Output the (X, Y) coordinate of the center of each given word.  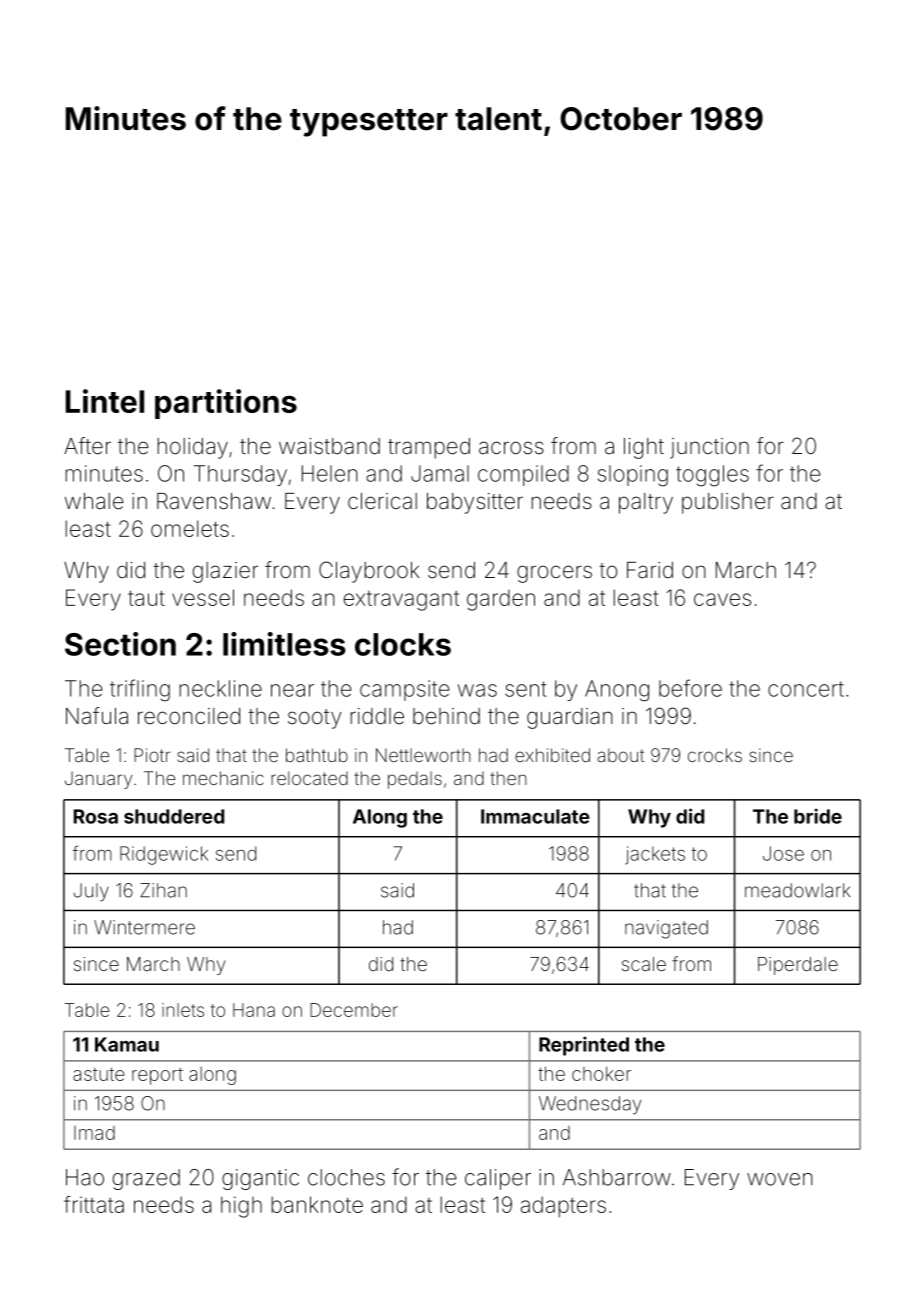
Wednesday (590, 1105)
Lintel (105, 401)
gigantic (260, 1179)
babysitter (475, 503)
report (157, 1076)
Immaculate (535, 816)
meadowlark (797, 890)
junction (709, 448)
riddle (377, 716)
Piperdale (798, 966)
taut (146, 598)
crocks (715, 755)
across (511, 447)
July (91, 892)
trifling (140, 690)
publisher (728, 503)
